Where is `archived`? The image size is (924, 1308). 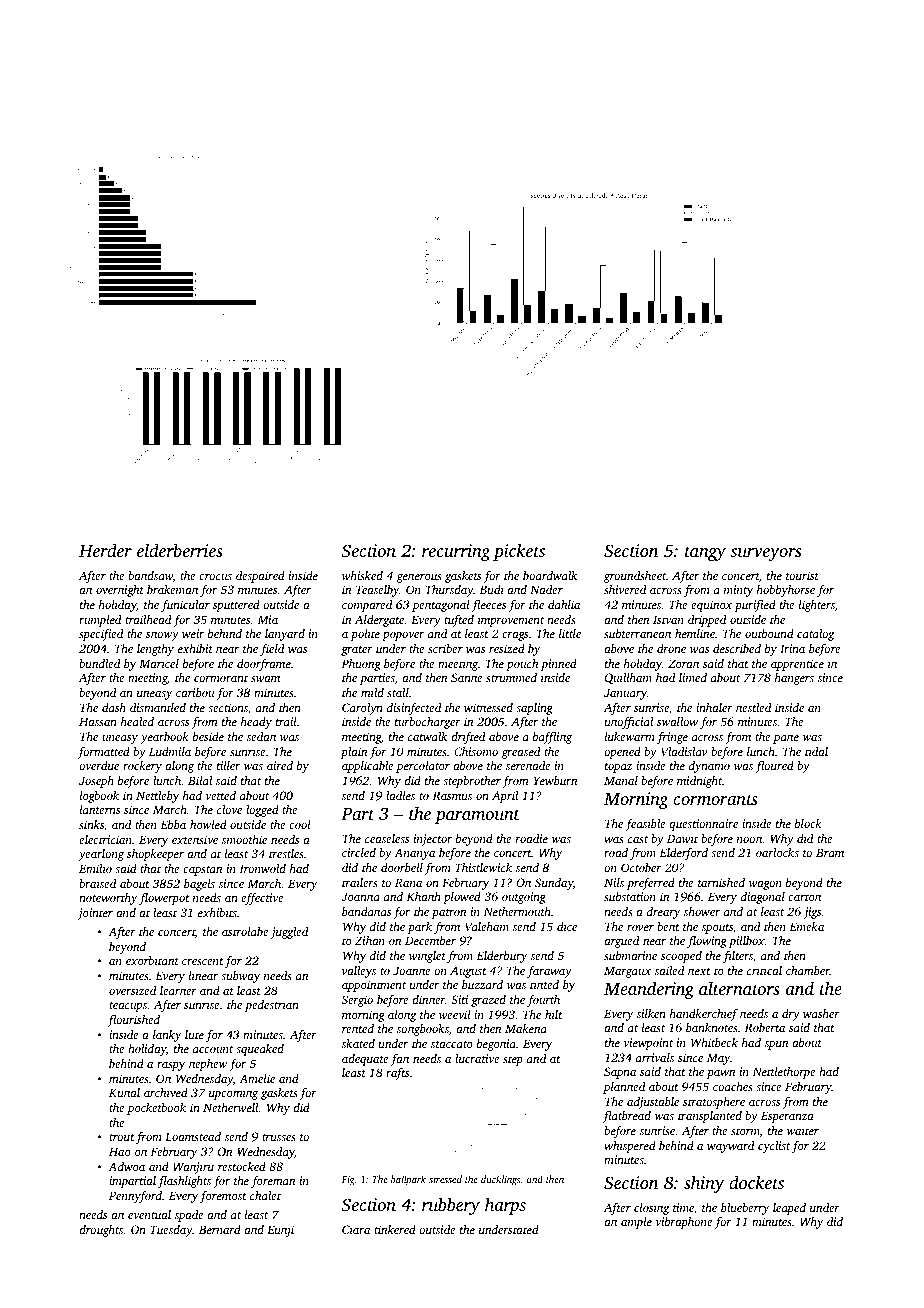 archived is located at coordinates (166, 1092).
